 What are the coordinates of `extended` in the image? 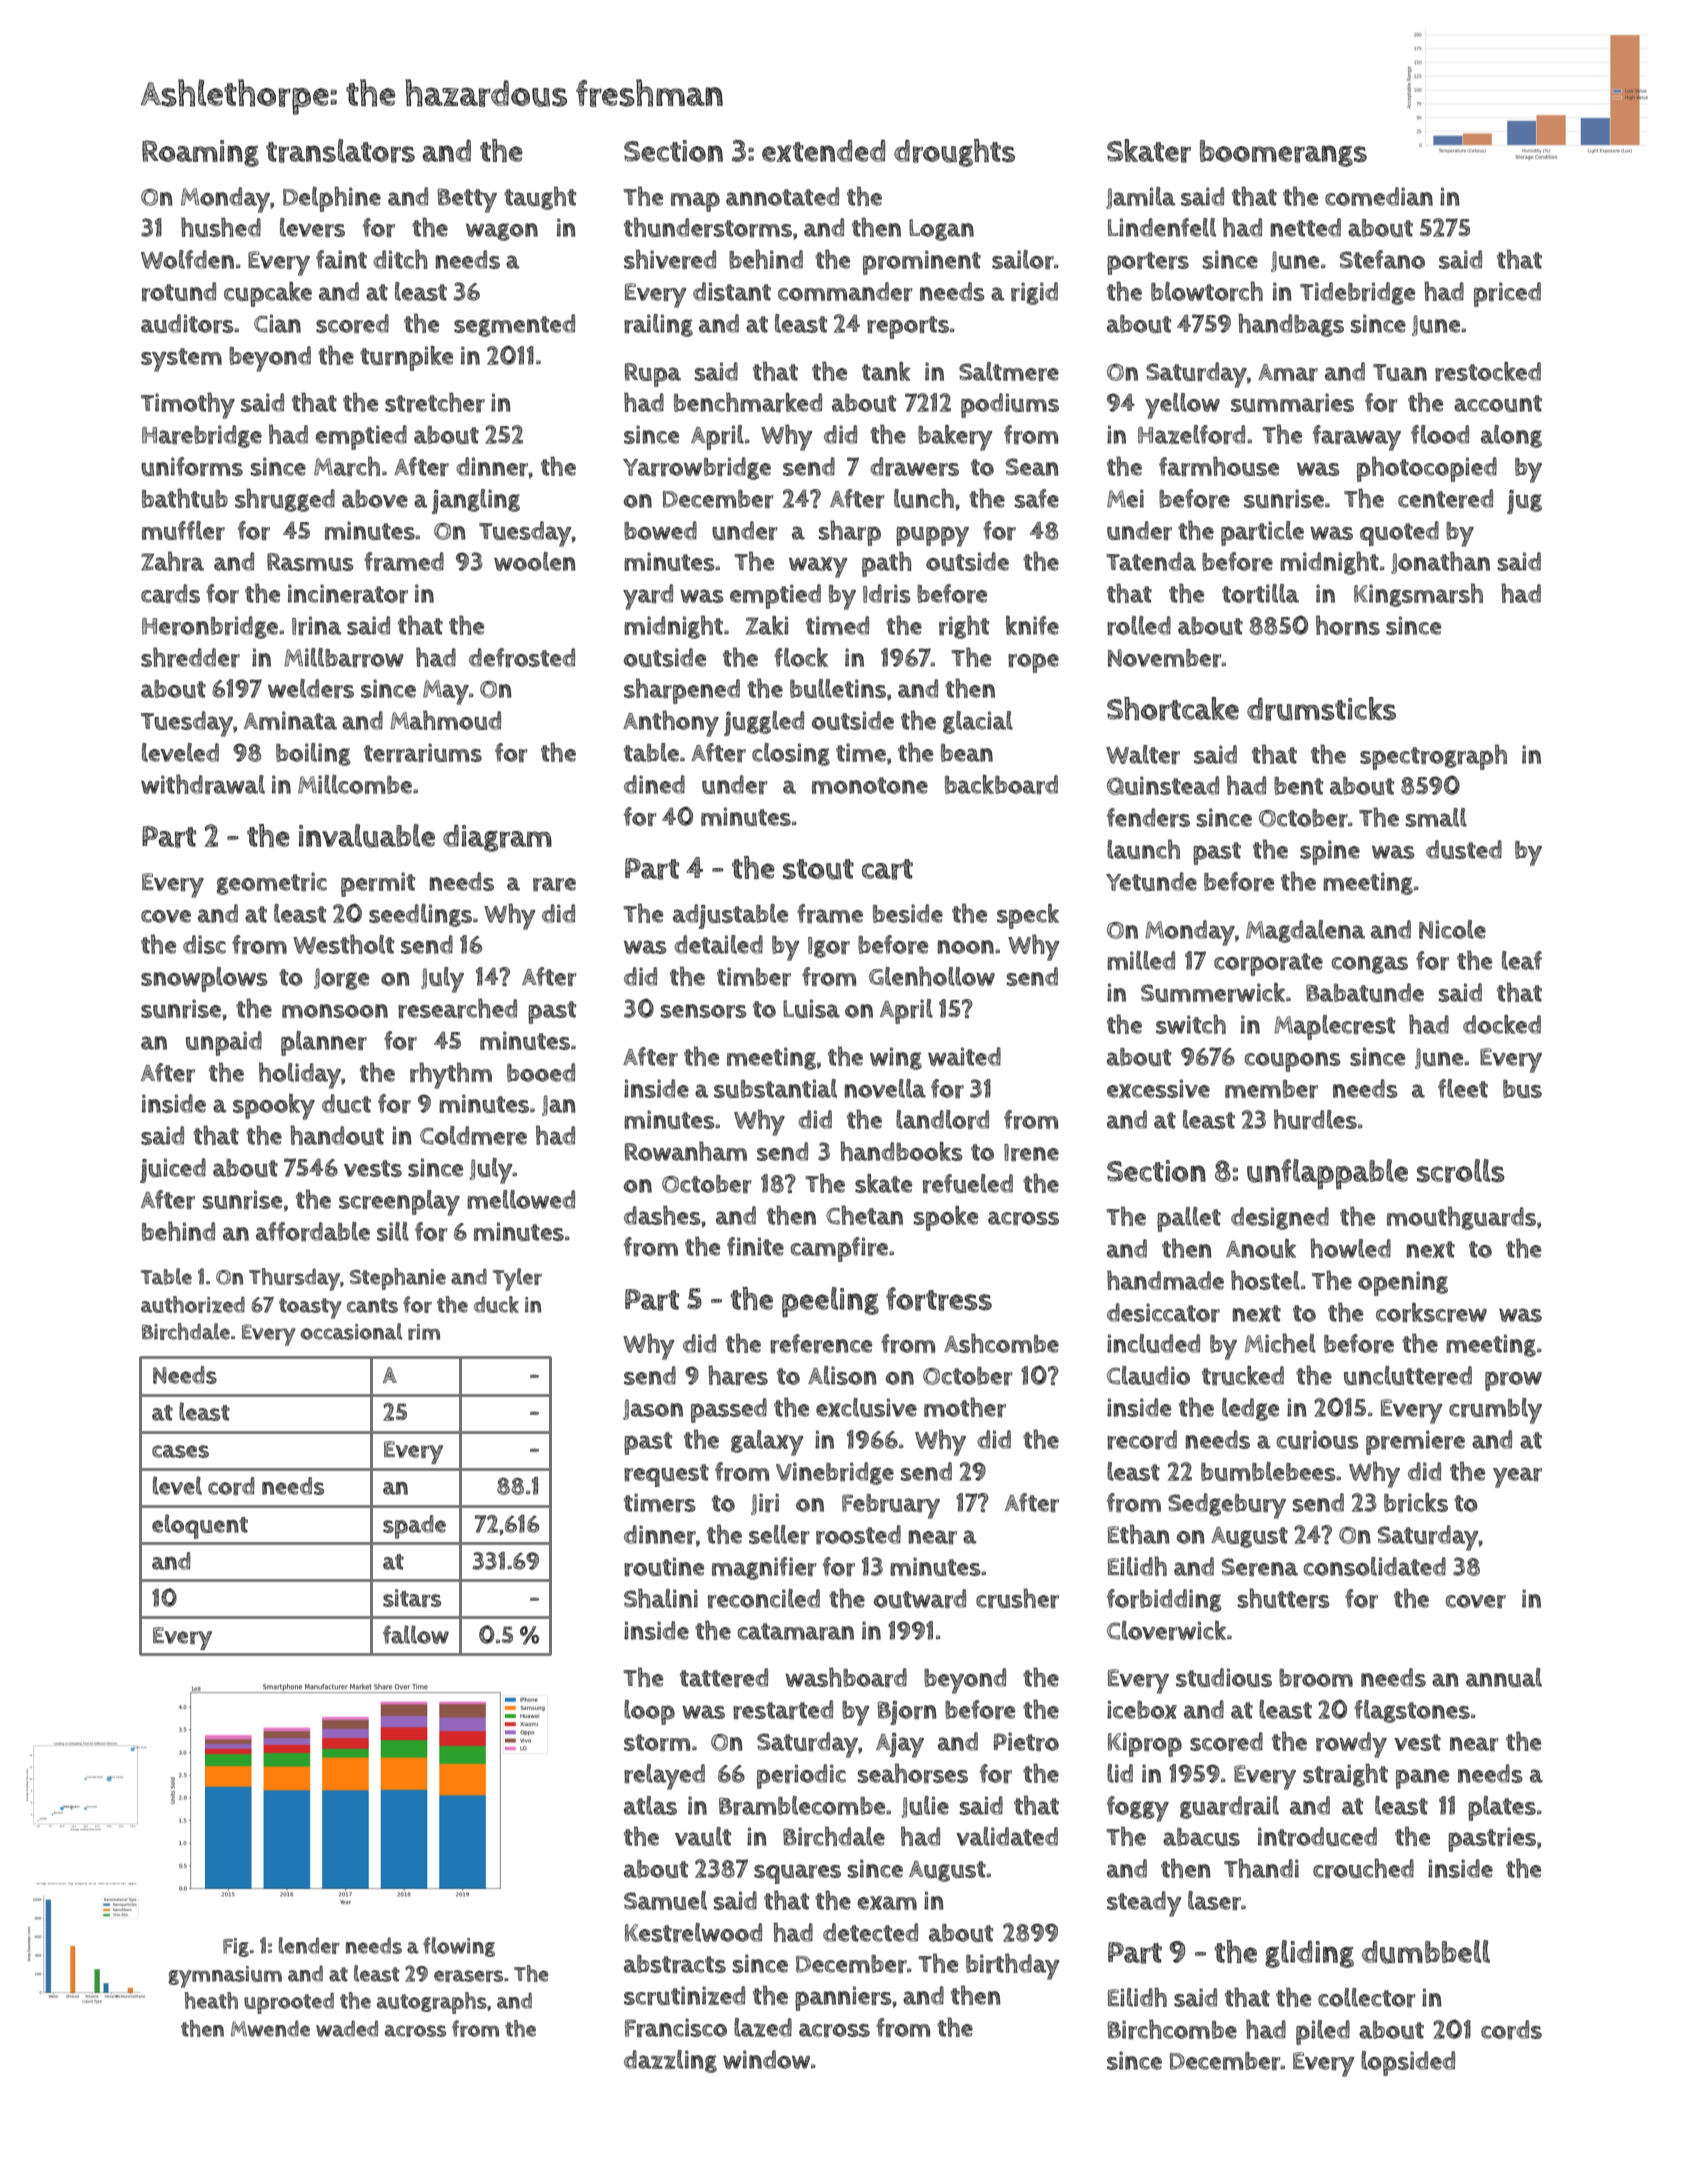 It's located at (823, 151).
